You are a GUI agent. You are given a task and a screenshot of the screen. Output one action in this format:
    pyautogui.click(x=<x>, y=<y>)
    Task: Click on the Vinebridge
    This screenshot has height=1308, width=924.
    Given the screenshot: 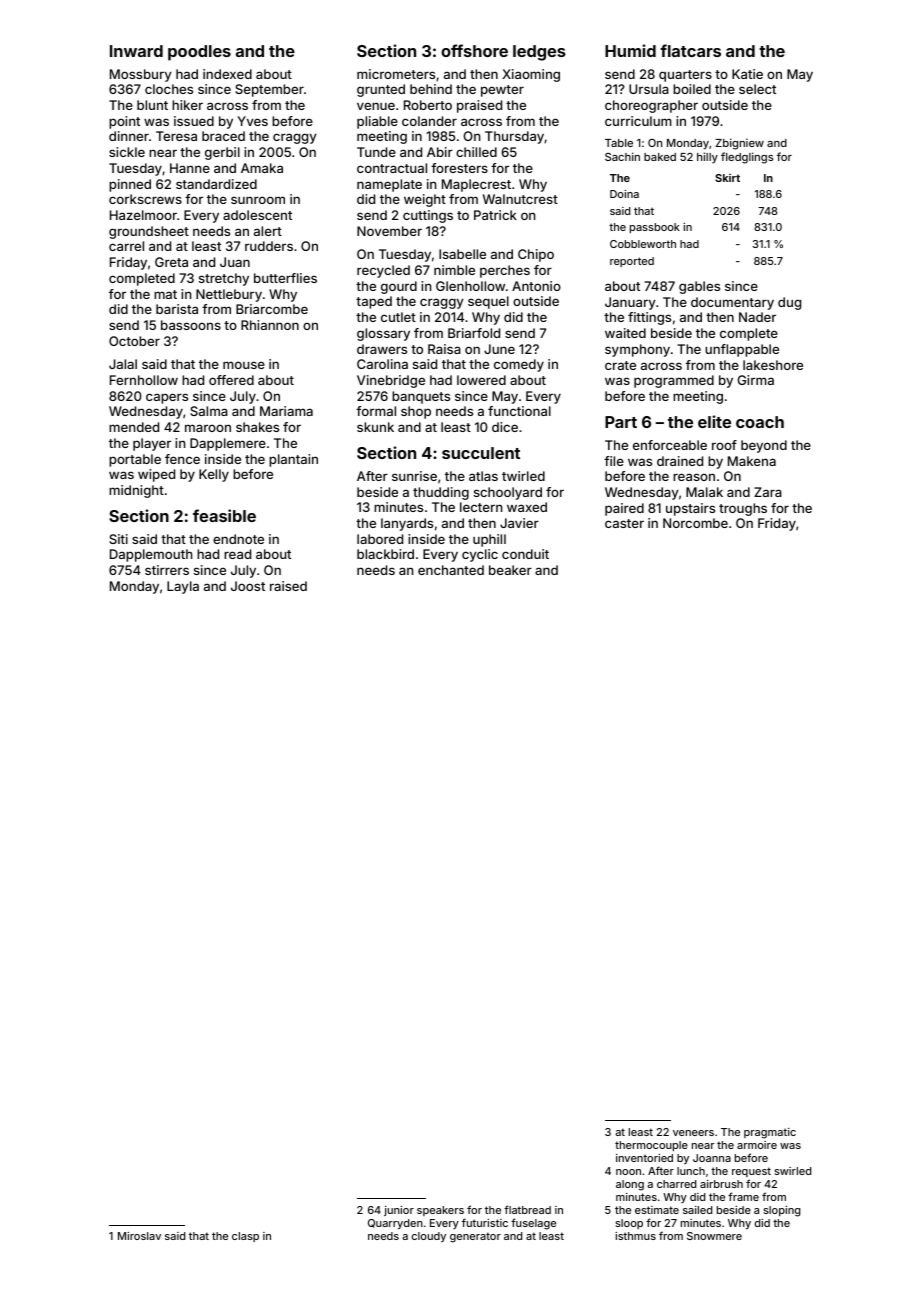 What is the action you would take?
    pyautogui.click(x=391, y=381)
